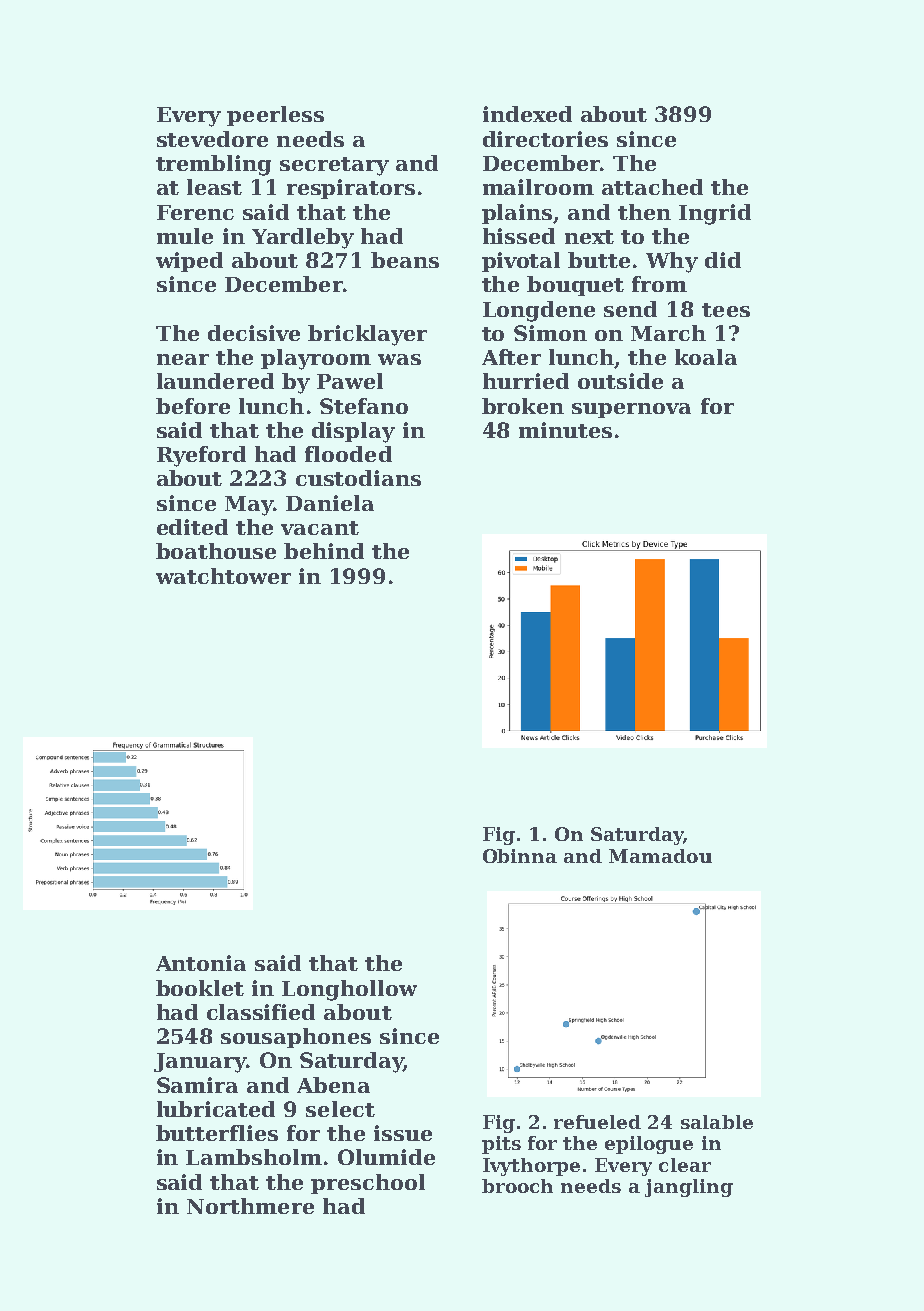  Describe the element at coordinates (545, 139) in the image. I see `directories` at that location.
